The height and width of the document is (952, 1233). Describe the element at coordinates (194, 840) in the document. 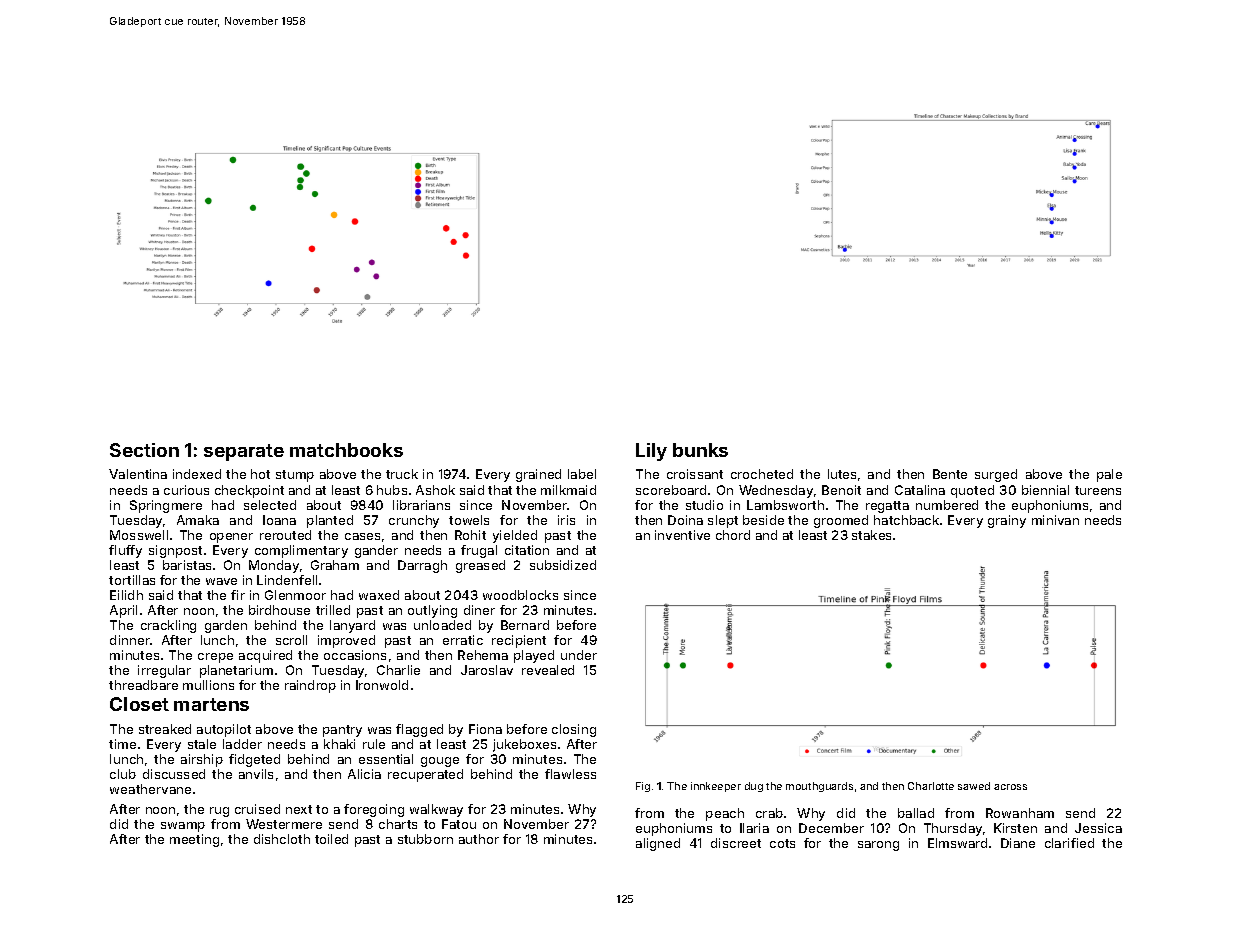

I see `meeting` at that location.
